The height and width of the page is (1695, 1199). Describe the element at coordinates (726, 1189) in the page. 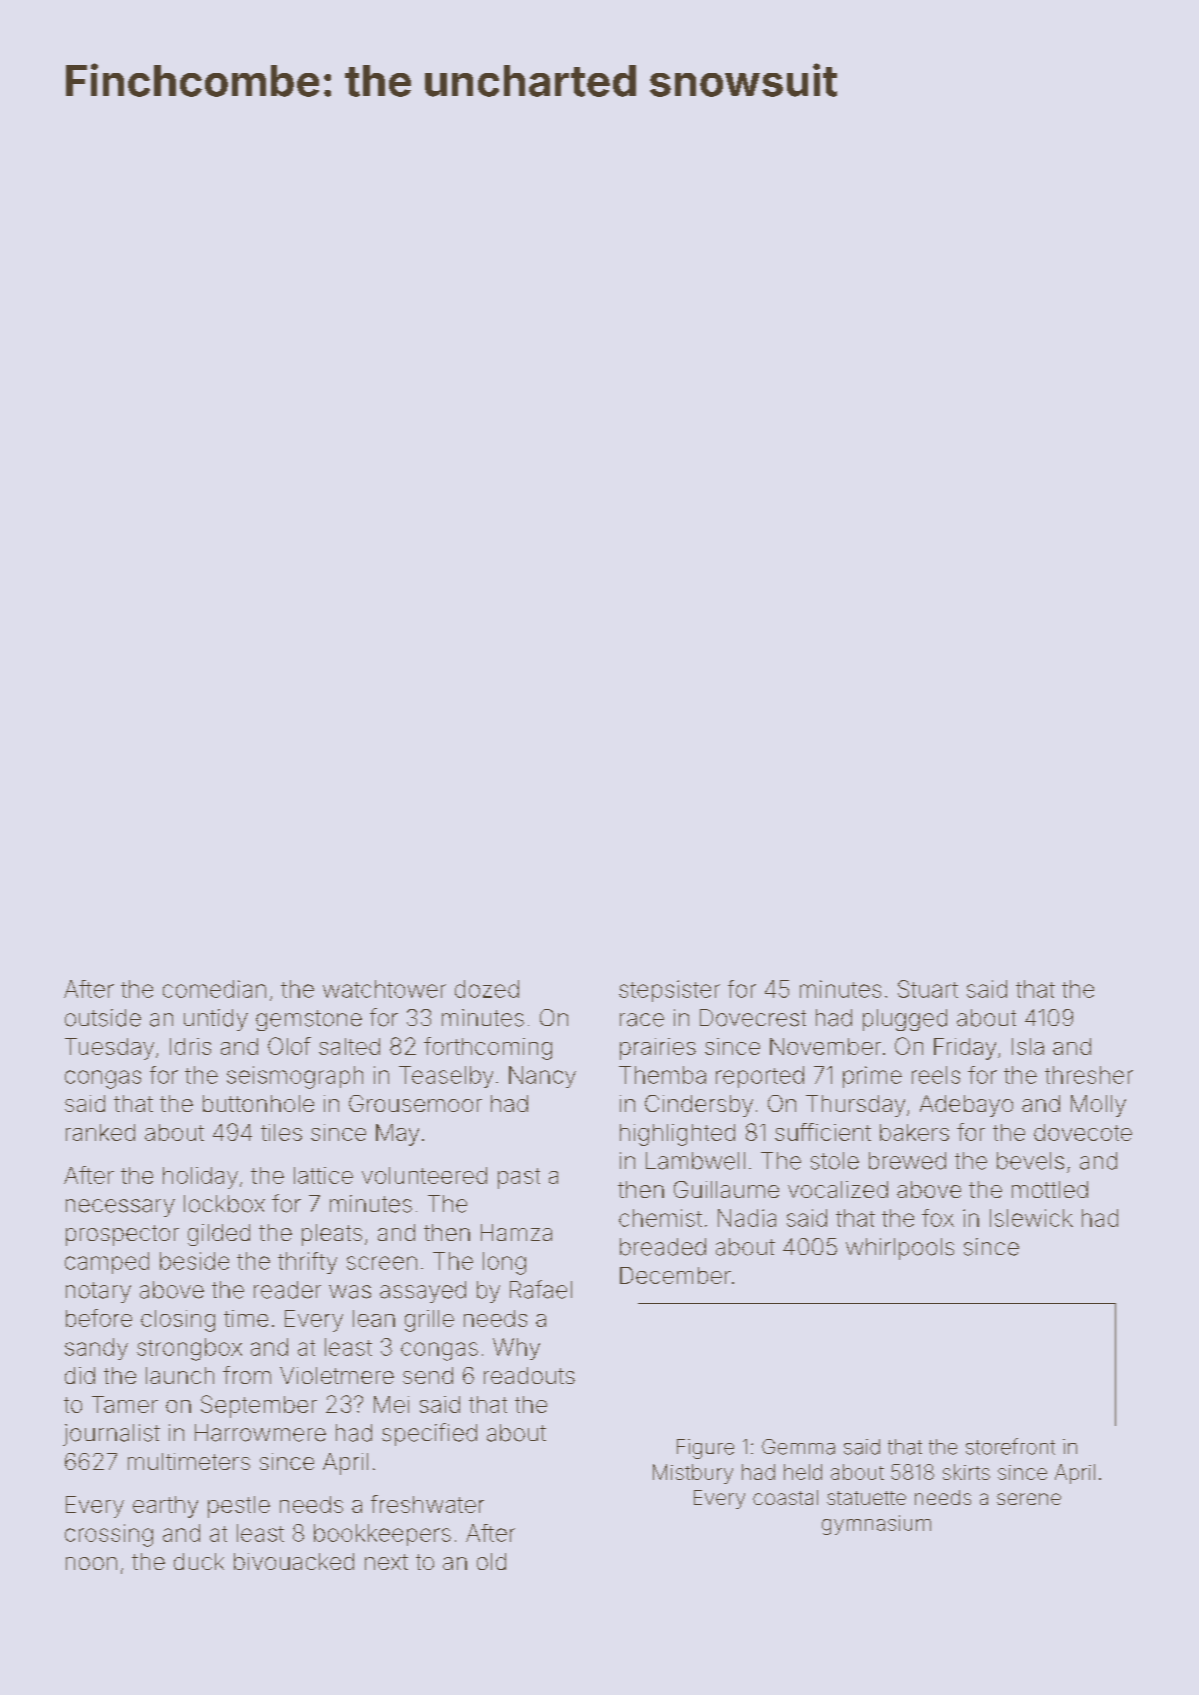

I see `Guillaume` at that location.
